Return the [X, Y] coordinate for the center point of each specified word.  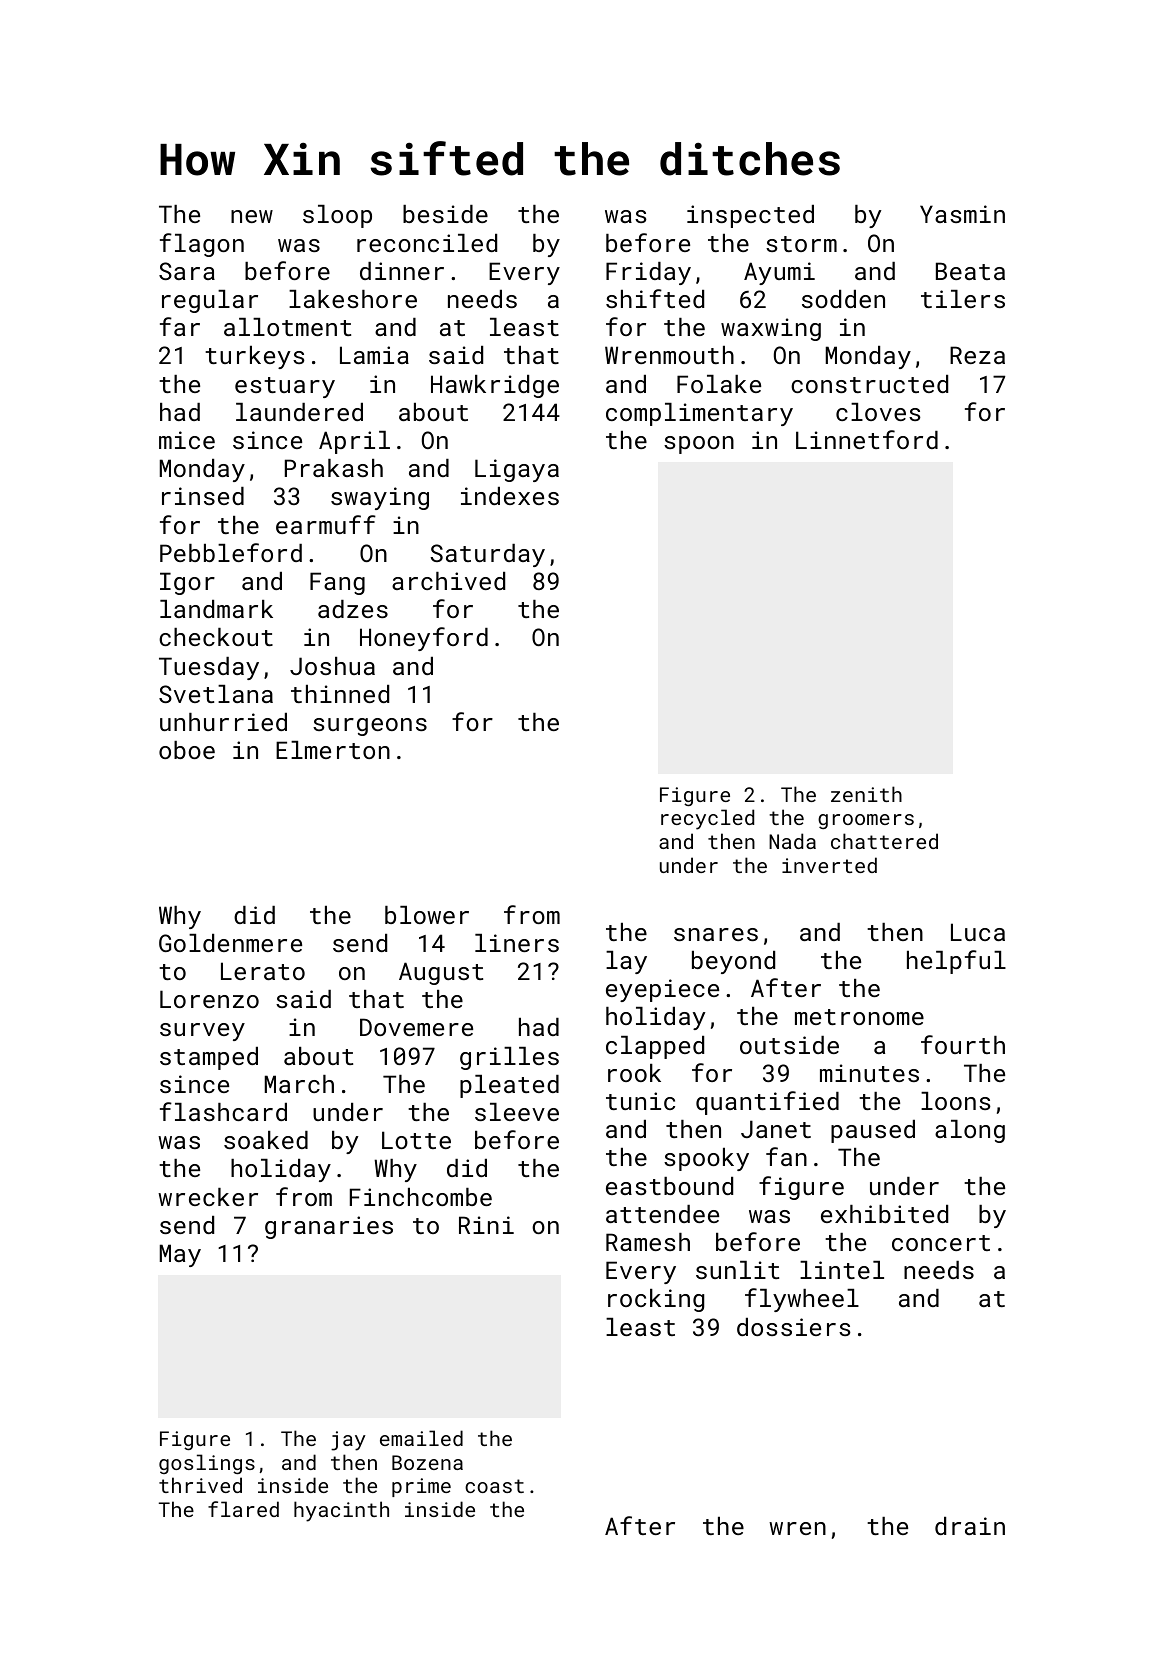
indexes [510, 496]
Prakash [334, 468]
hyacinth [341, 1511]
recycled [707, 819]
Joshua [332, 666]
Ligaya [517, 470]
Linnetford [867, 439]
